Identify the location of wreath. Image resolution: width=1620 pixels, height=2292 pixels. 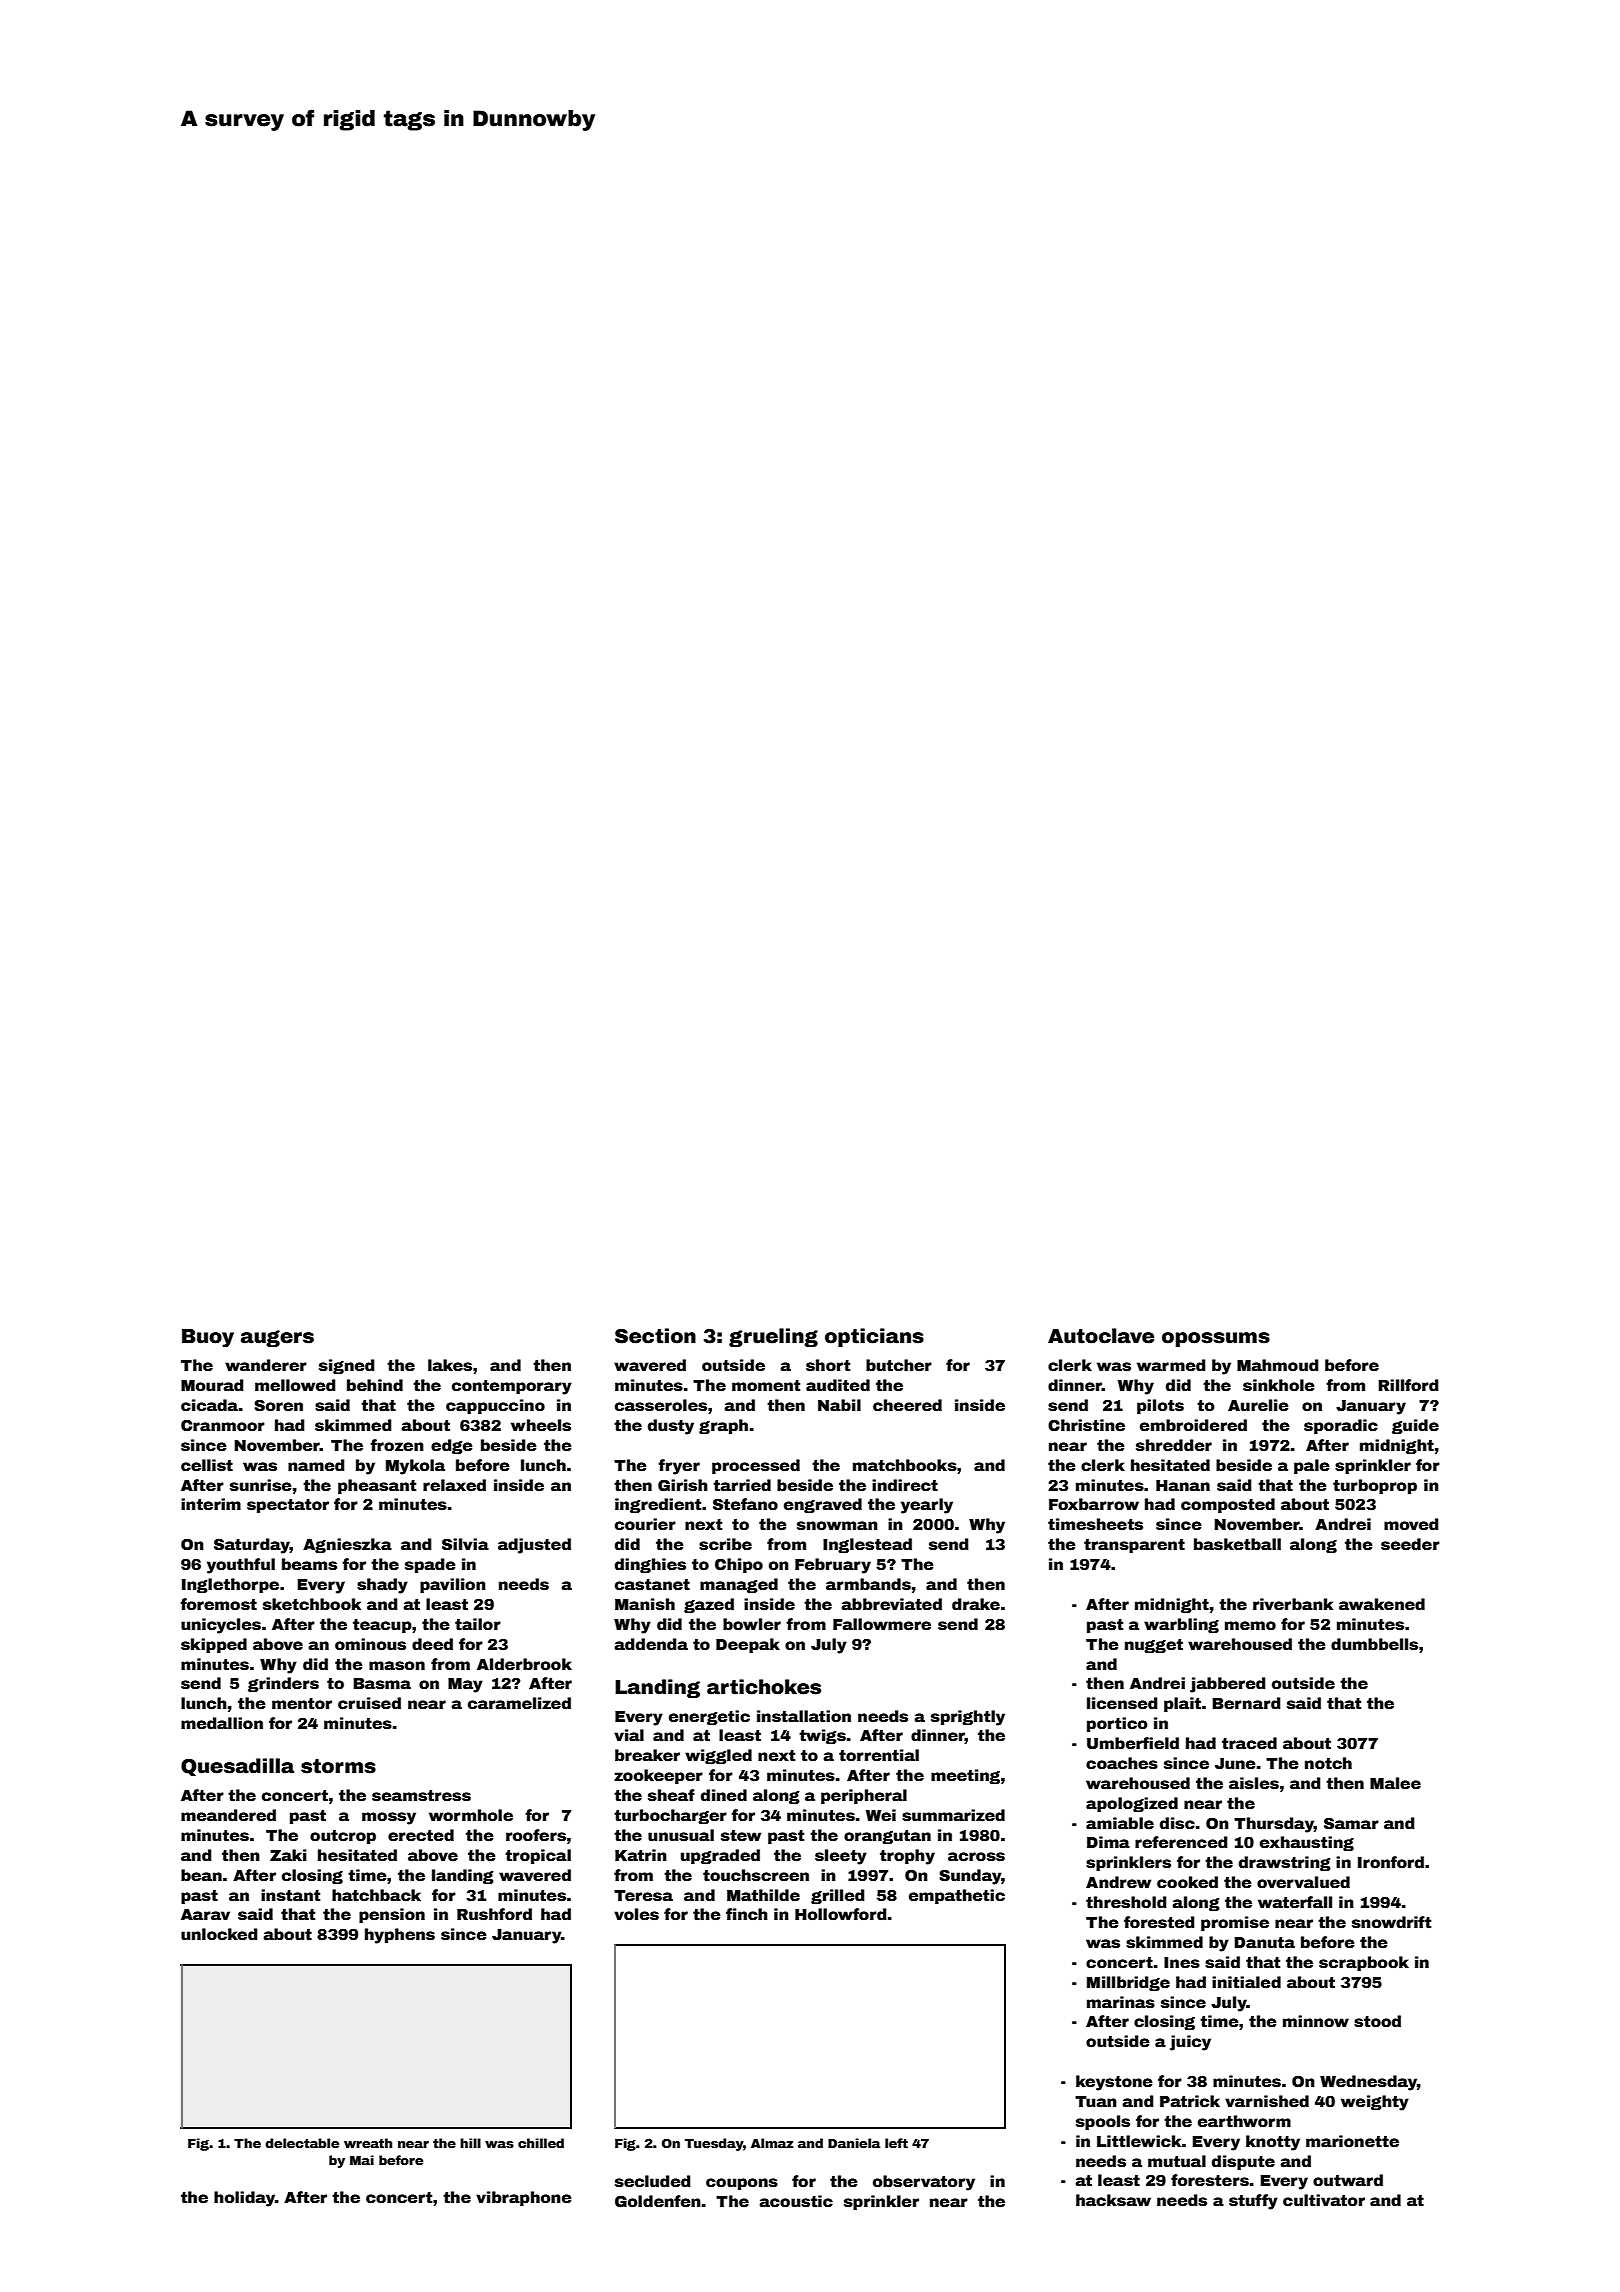
(368, 2143).
